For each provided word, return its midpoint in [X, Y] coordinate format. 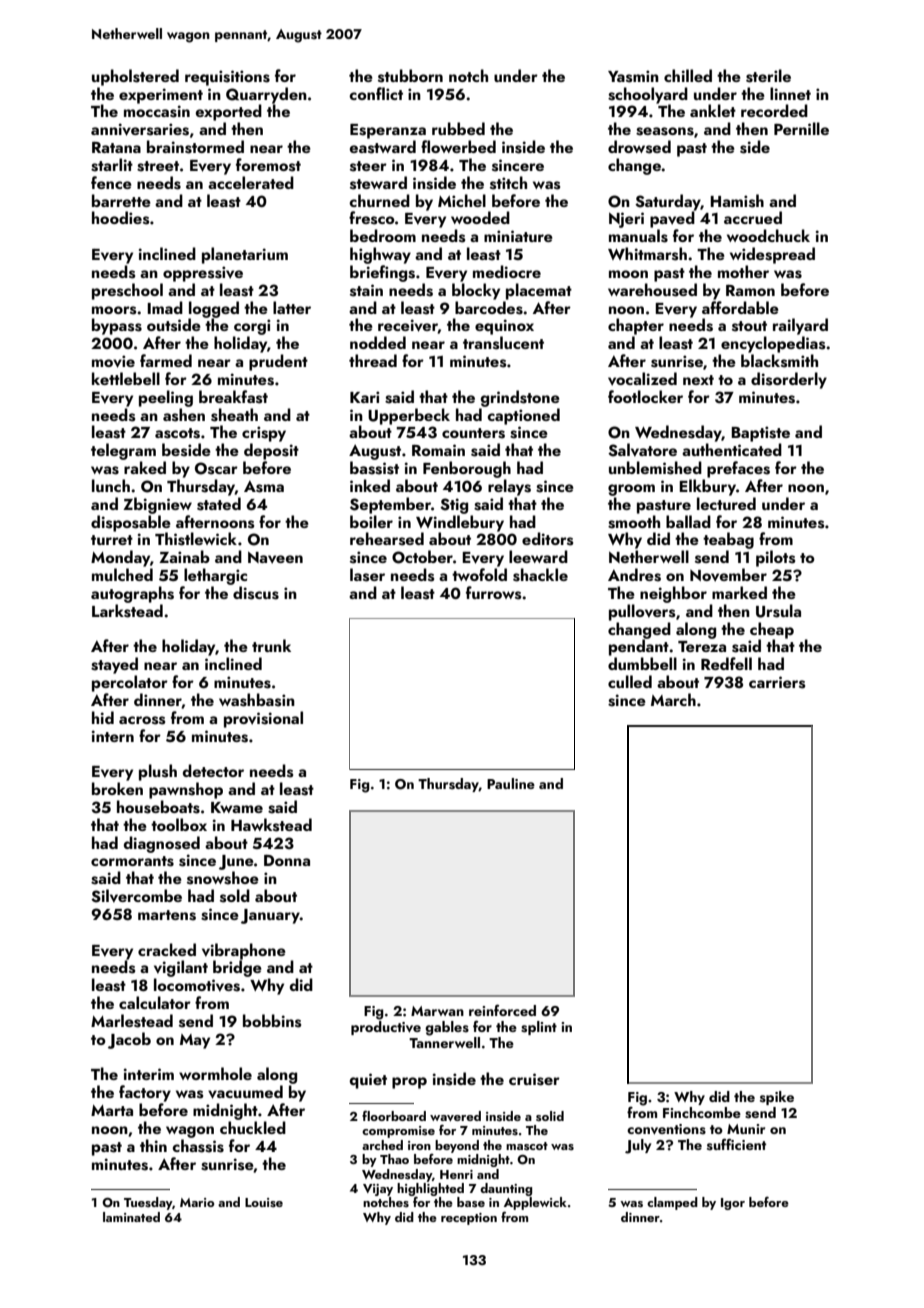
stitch [508, 183]
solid [550, 1116]
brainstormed [195, 147]
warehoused [652, 290]
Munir [746, 1129]
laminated [131, 1217]
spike [777, 1098]
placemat [539, 291]
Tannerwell [444, 1042]
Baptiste [760, 434]
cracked [167, 949]
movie [113, 361]
